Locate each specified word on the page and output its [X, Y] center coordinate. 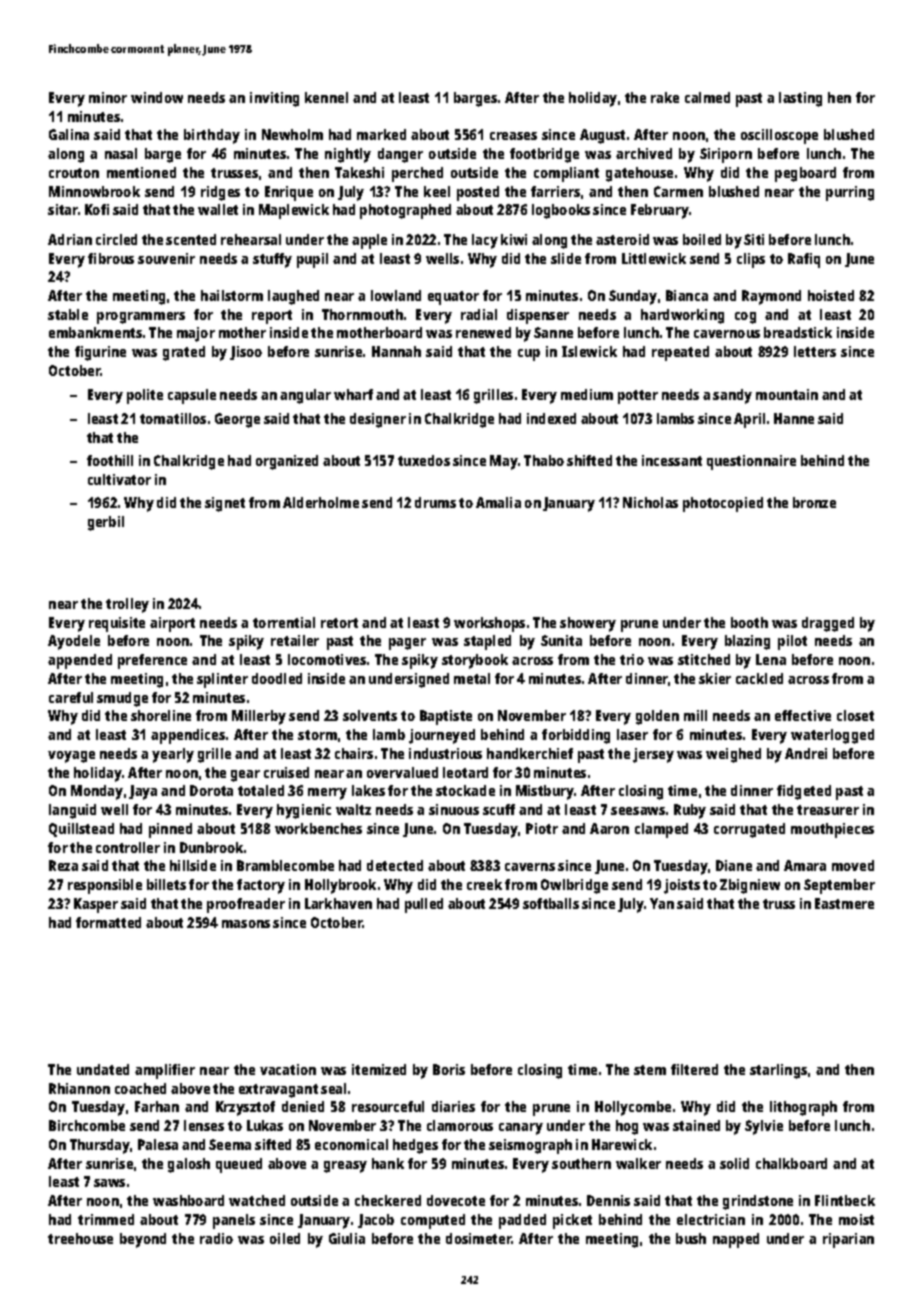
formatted [108, 922]
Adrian [70, 239]
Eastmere [844, 903]
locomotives [327, 659]
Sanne [553, 332]
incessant [672, 460]
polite [145, 396]
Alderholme [321, 502]
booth [749, 622]
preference [152, 661]
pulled [424, 905]
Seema [230, 1144]
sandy [732, 396]
